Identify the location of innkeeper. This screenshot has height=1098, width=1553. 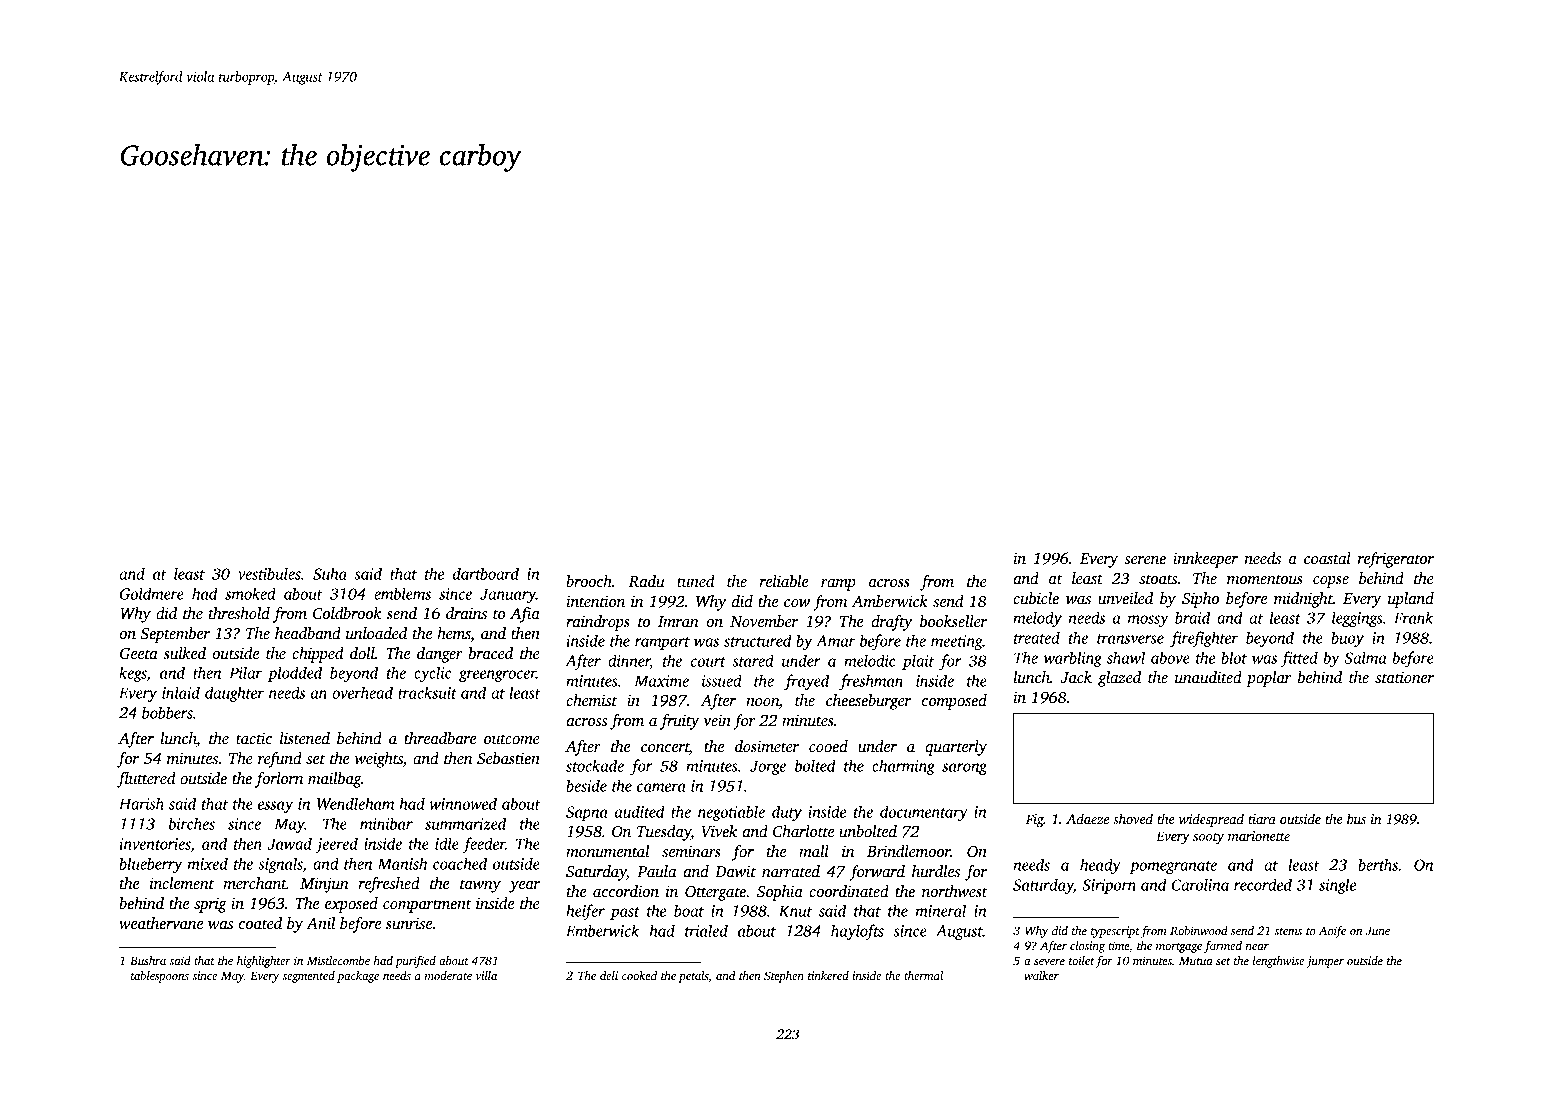
(1205, 560).
